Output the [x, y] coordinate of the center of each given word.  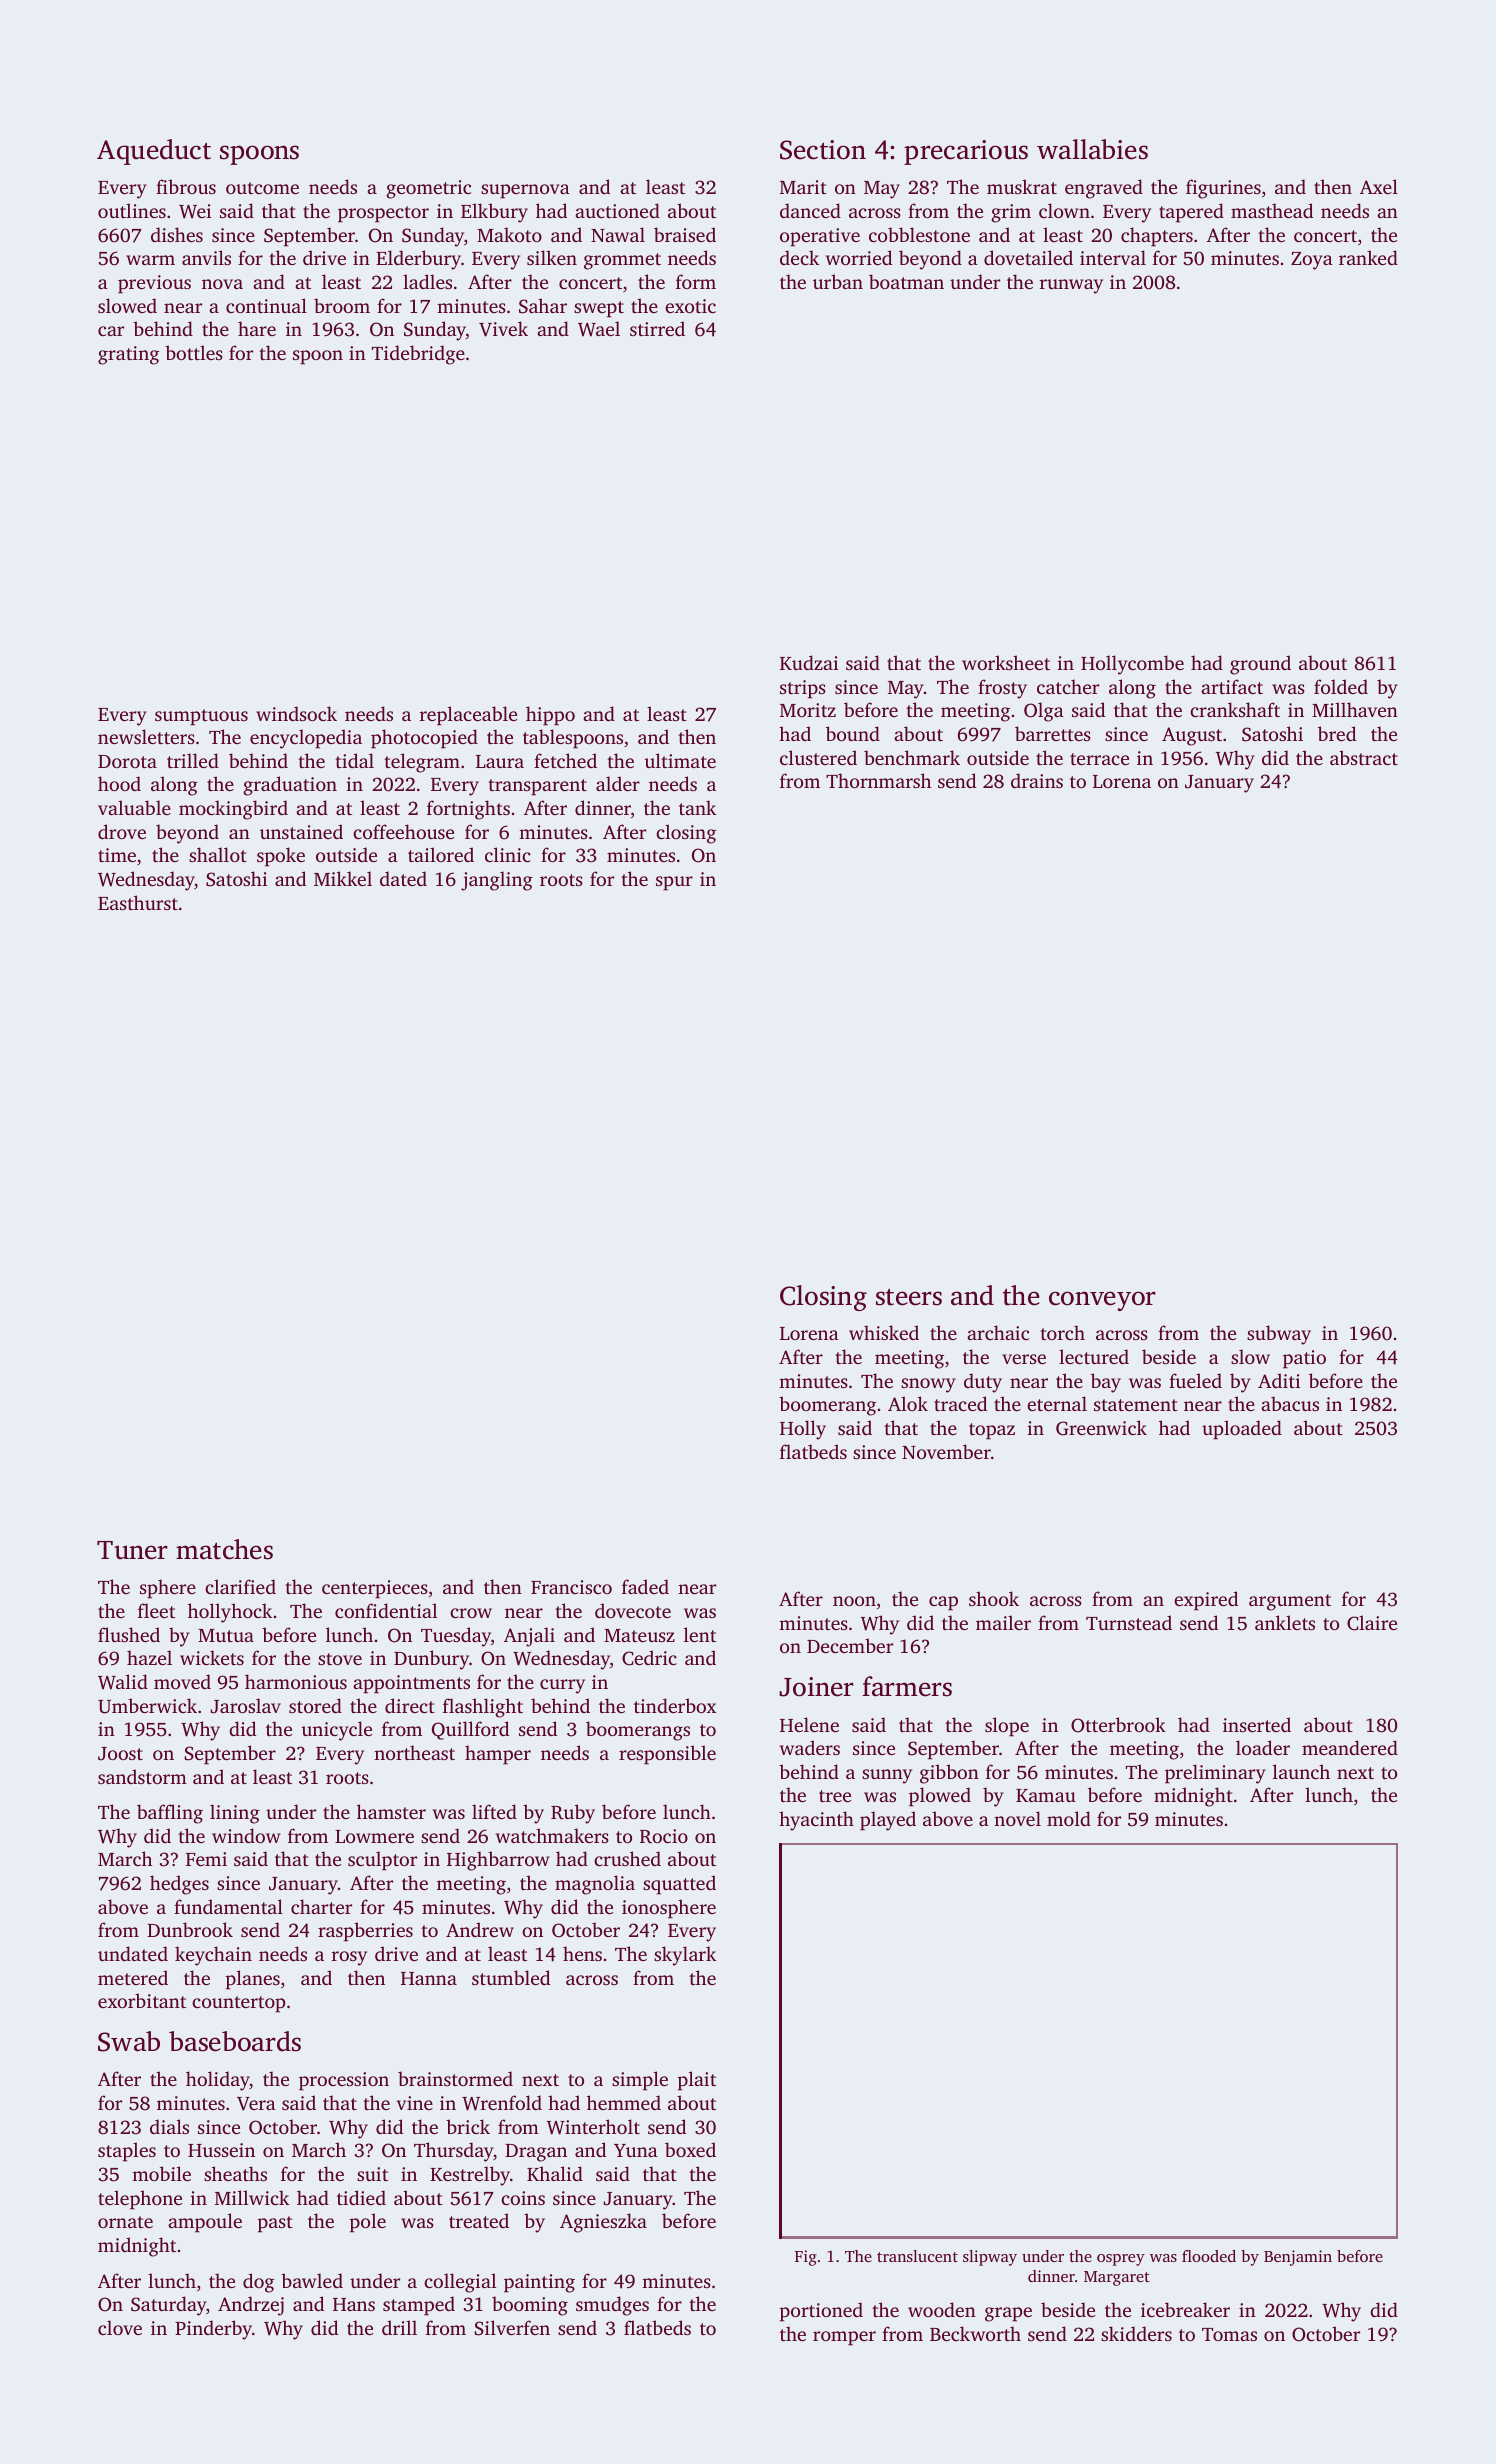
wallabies [1092, 149]
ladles [427, 281]
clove [120, 2327]
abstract [1364, 757]
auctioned [617, 210]
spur [674, 883]
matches [224, 1549]
